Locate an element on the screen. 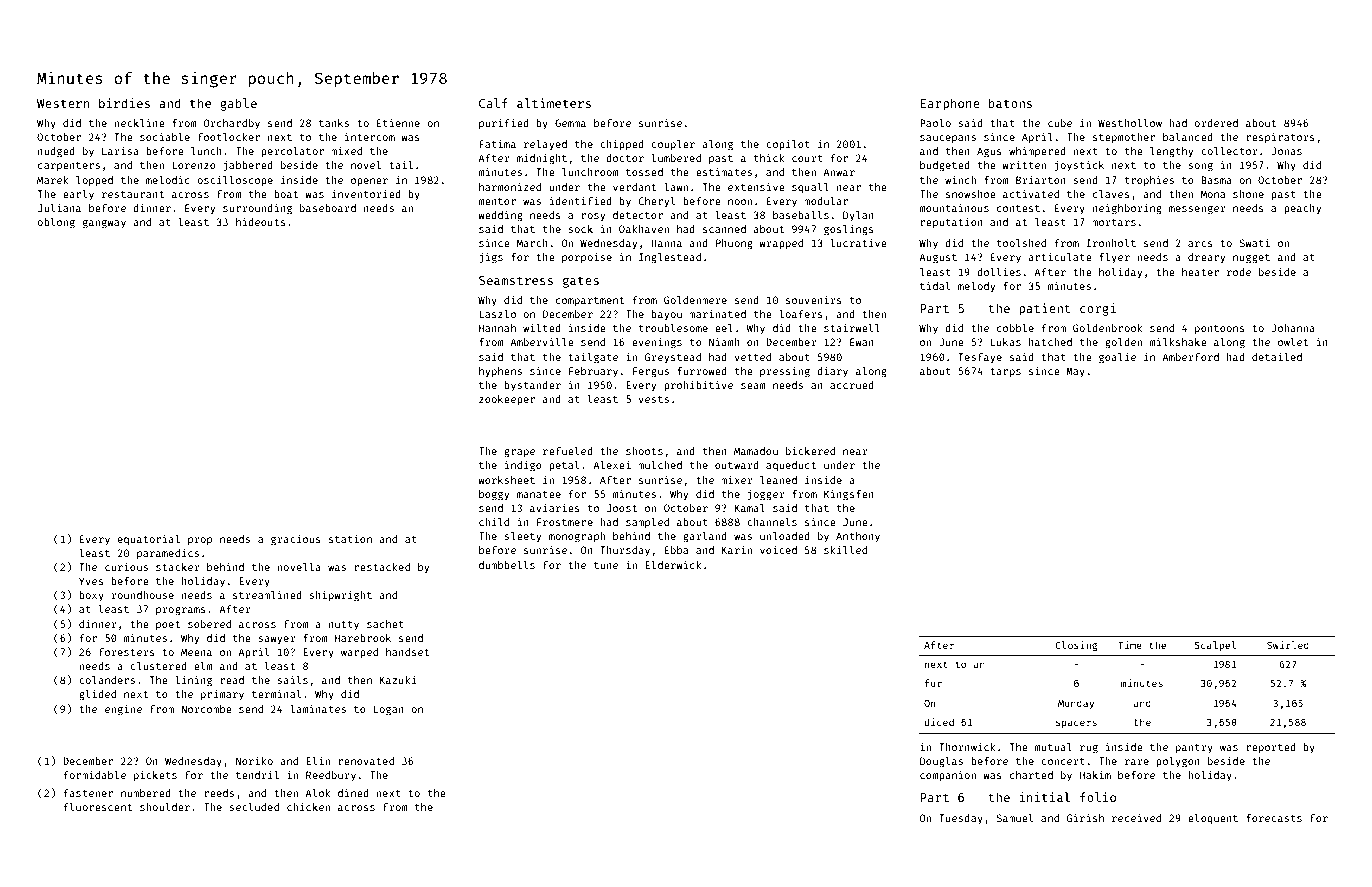  Calf is located at coordinates (493, 103).
